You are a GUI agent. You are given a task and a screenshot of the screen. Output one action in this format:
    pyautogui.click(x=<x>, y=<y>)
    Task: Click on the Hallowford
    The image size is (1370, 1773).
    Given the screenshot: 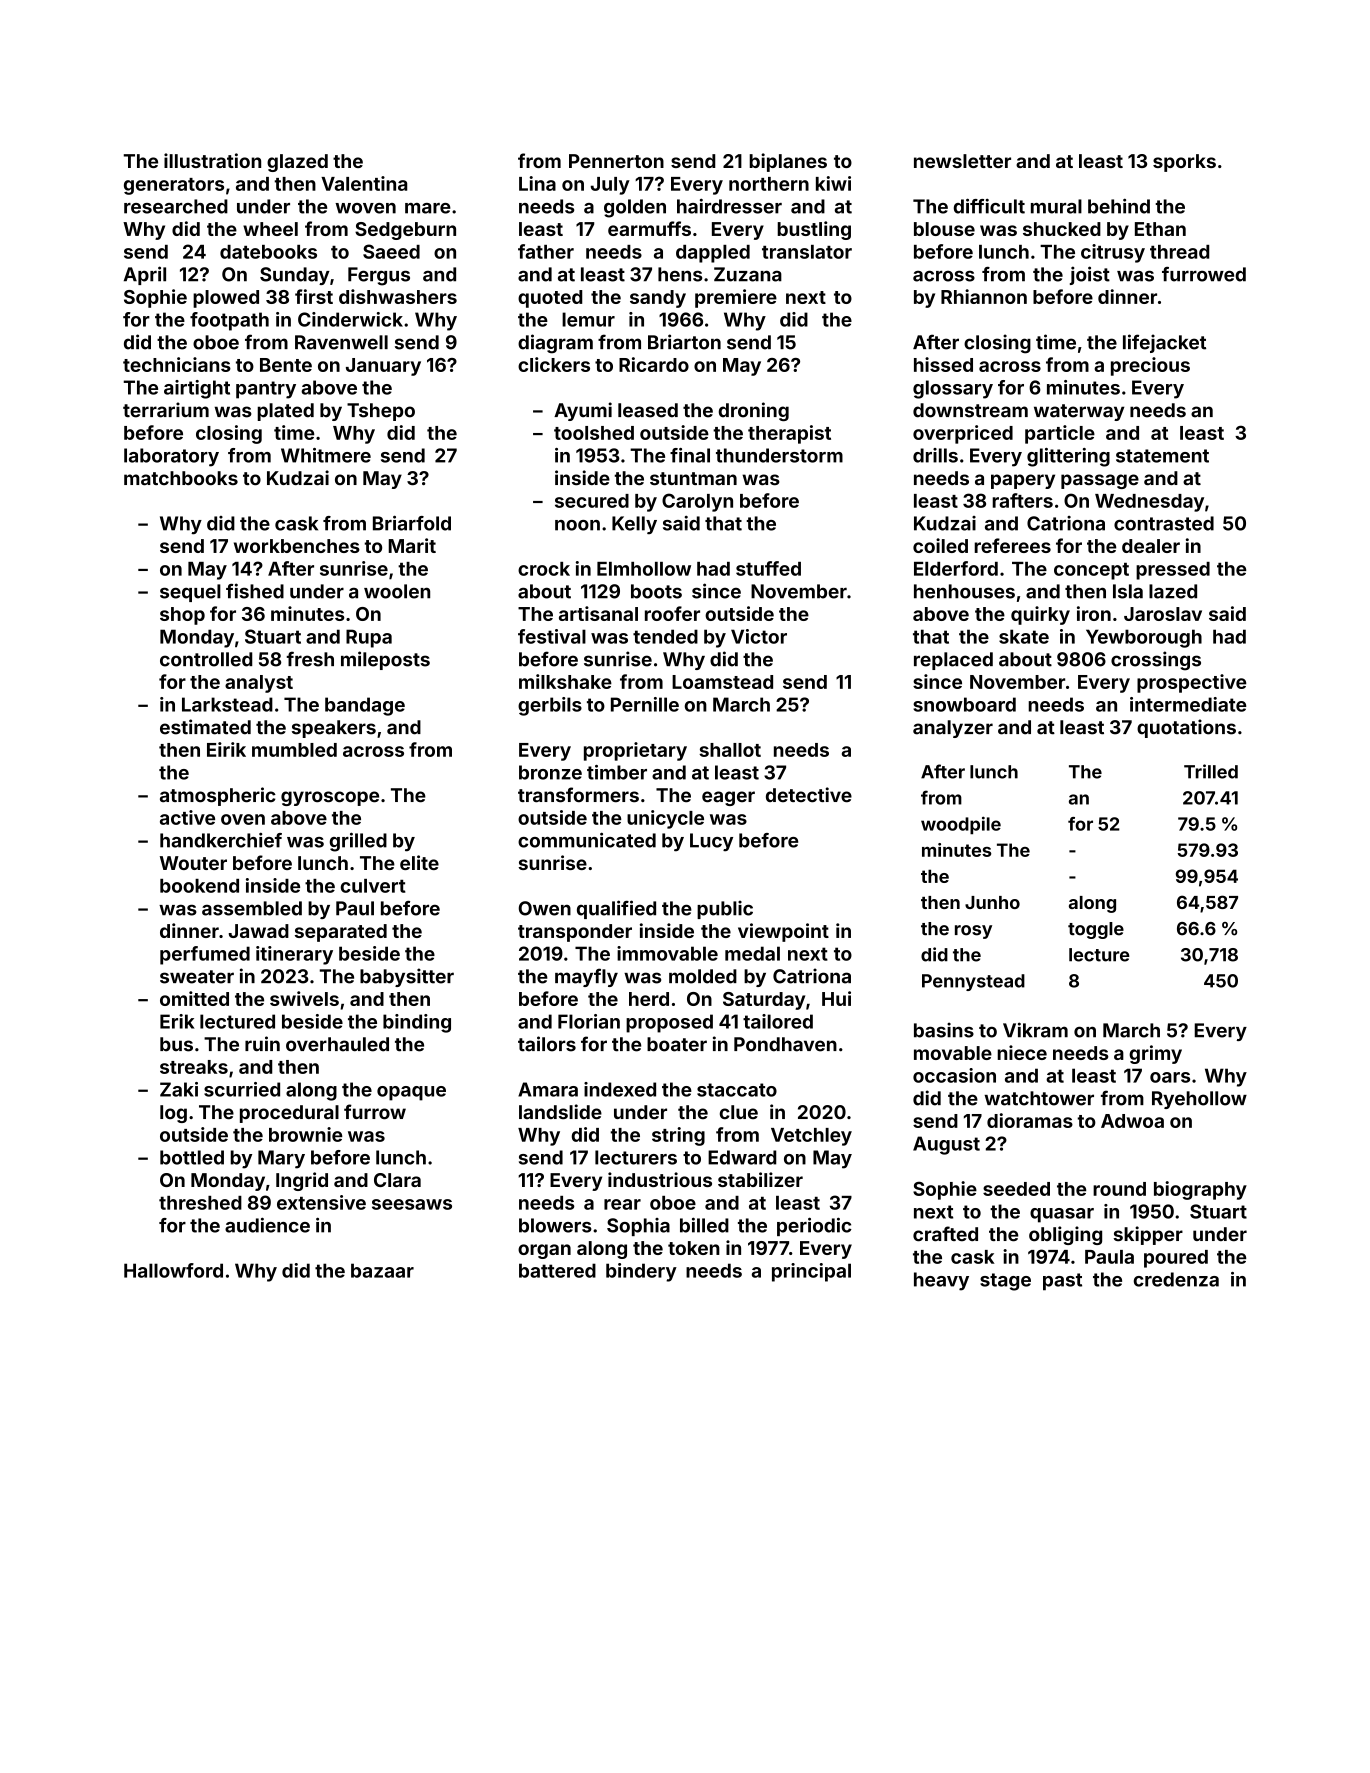 What is the action you would take?
    pyautogui.click(x=173, y=1270)
